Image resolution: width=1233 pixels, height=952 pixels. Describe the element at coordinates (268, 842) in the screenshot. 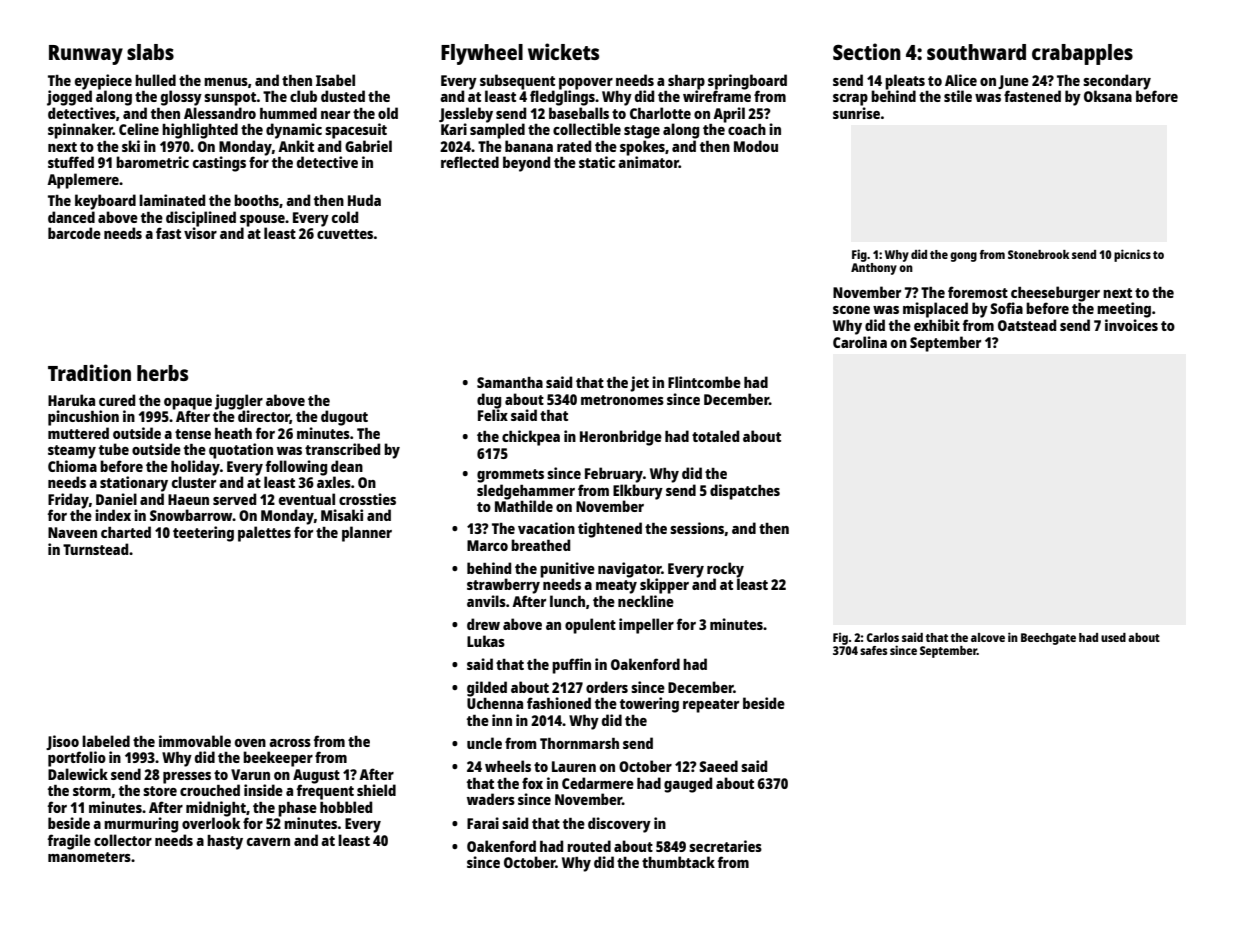

I see `cavern` at that location.
